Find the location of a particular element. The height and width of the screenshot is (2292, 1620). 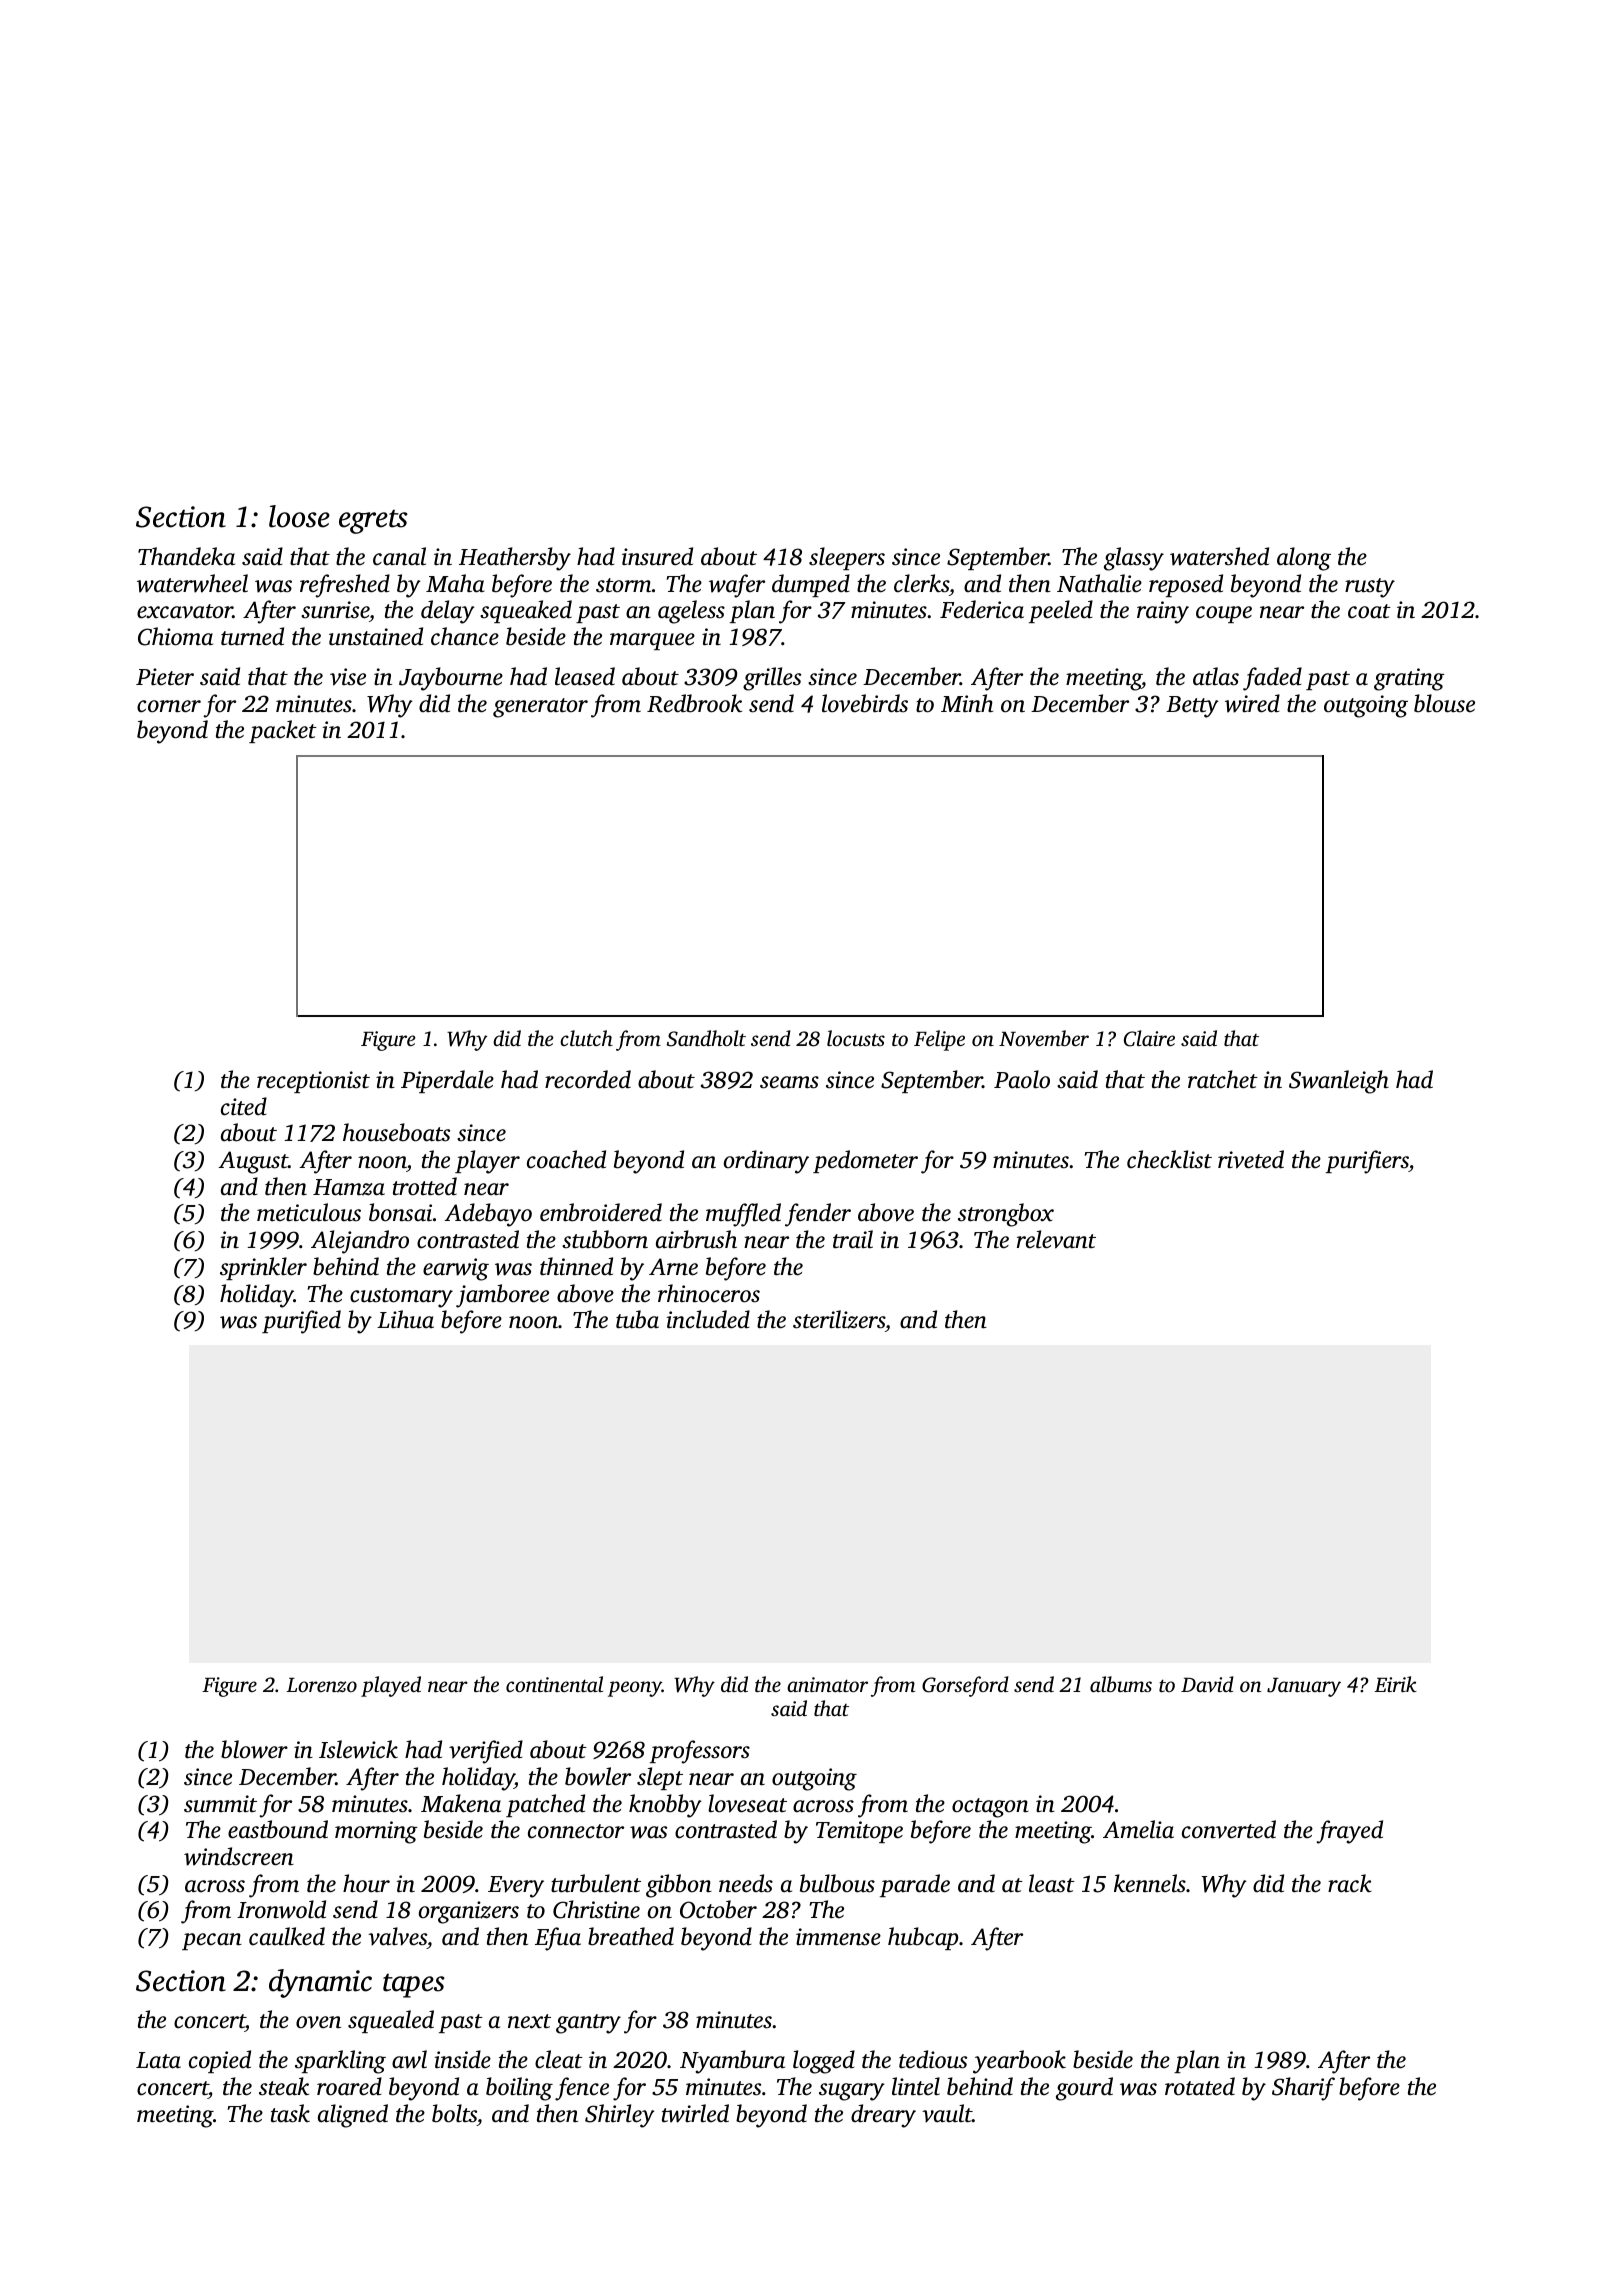

sterilizers is located at coordinates (839, 1319).
